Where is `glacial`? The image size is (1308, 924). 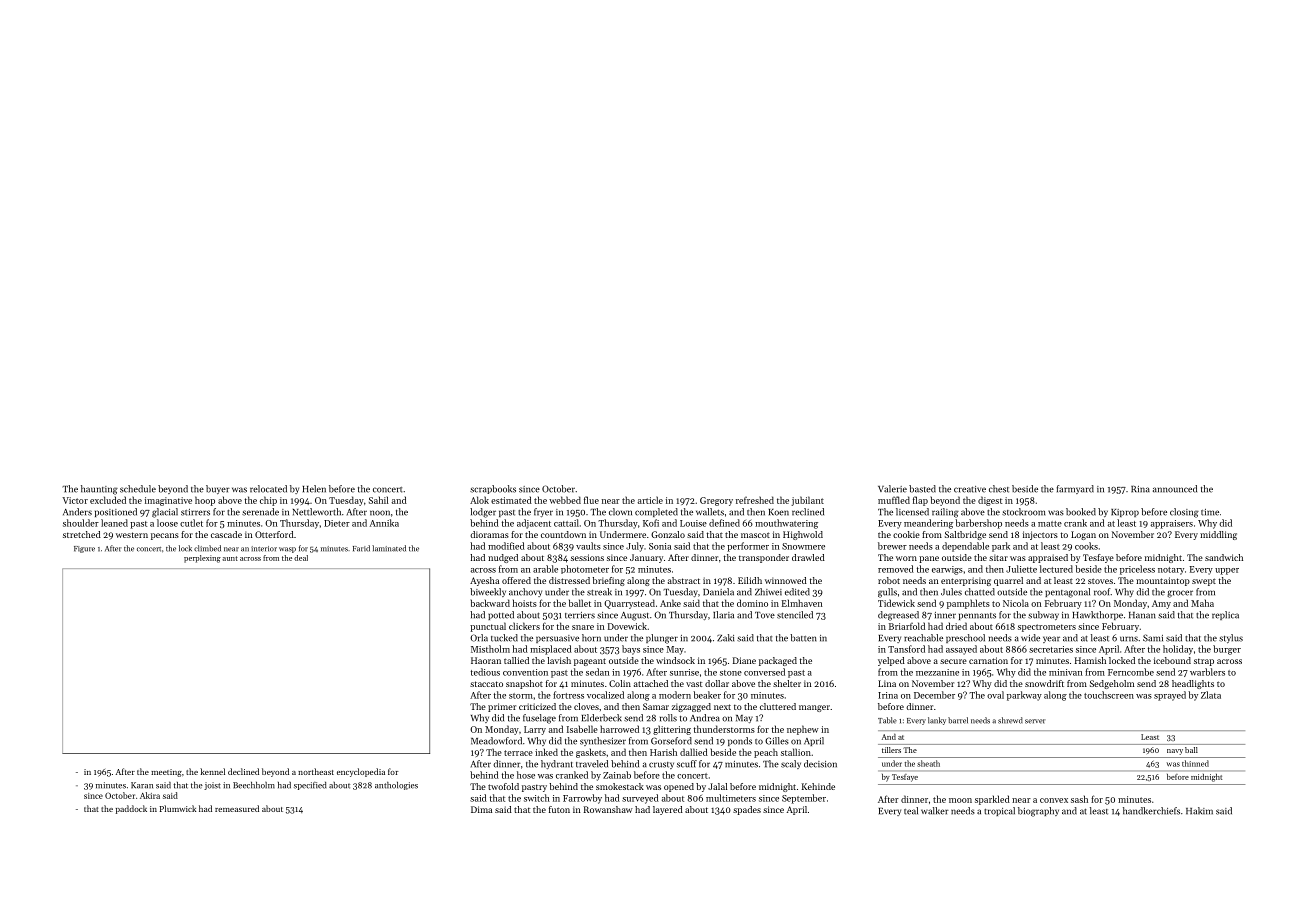 glacial is located at coordinates (165, 513).
